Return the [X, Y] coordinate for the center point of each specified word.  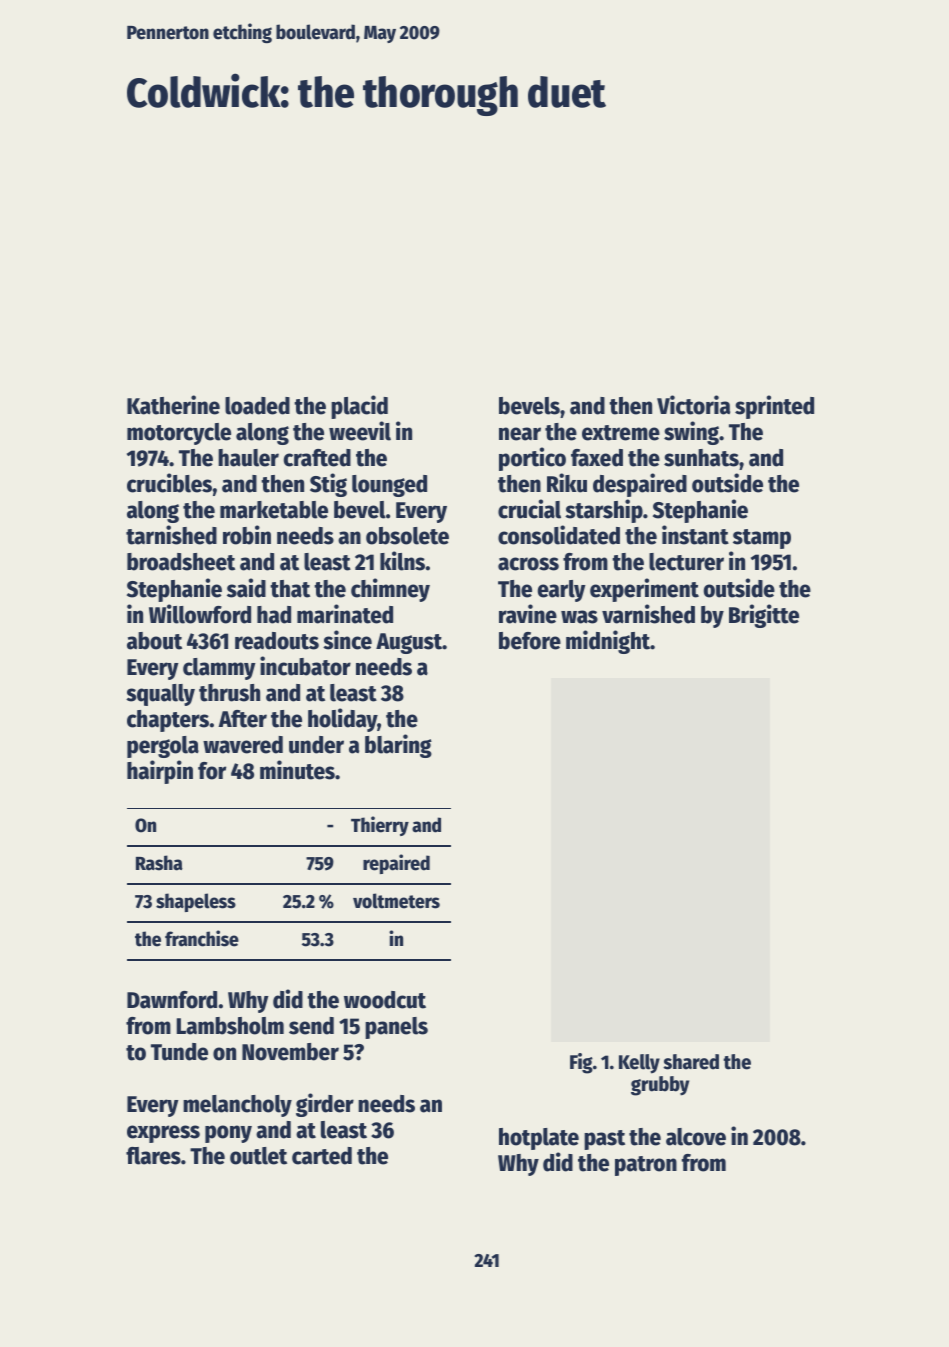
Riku [567, 483]
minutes [297, 770]
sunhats [701, 458]
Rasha [159, 863]
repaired [396, 864]
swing [691, 433]
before [530, 641]
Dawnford [172, 1000]
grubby [660, 1086]
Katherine [173, 405]
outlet [258, 1156]
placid [359, 407]
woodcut [385, 1000]
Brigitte [764, 616]
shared [691, 1062]
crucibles [169, 483]
